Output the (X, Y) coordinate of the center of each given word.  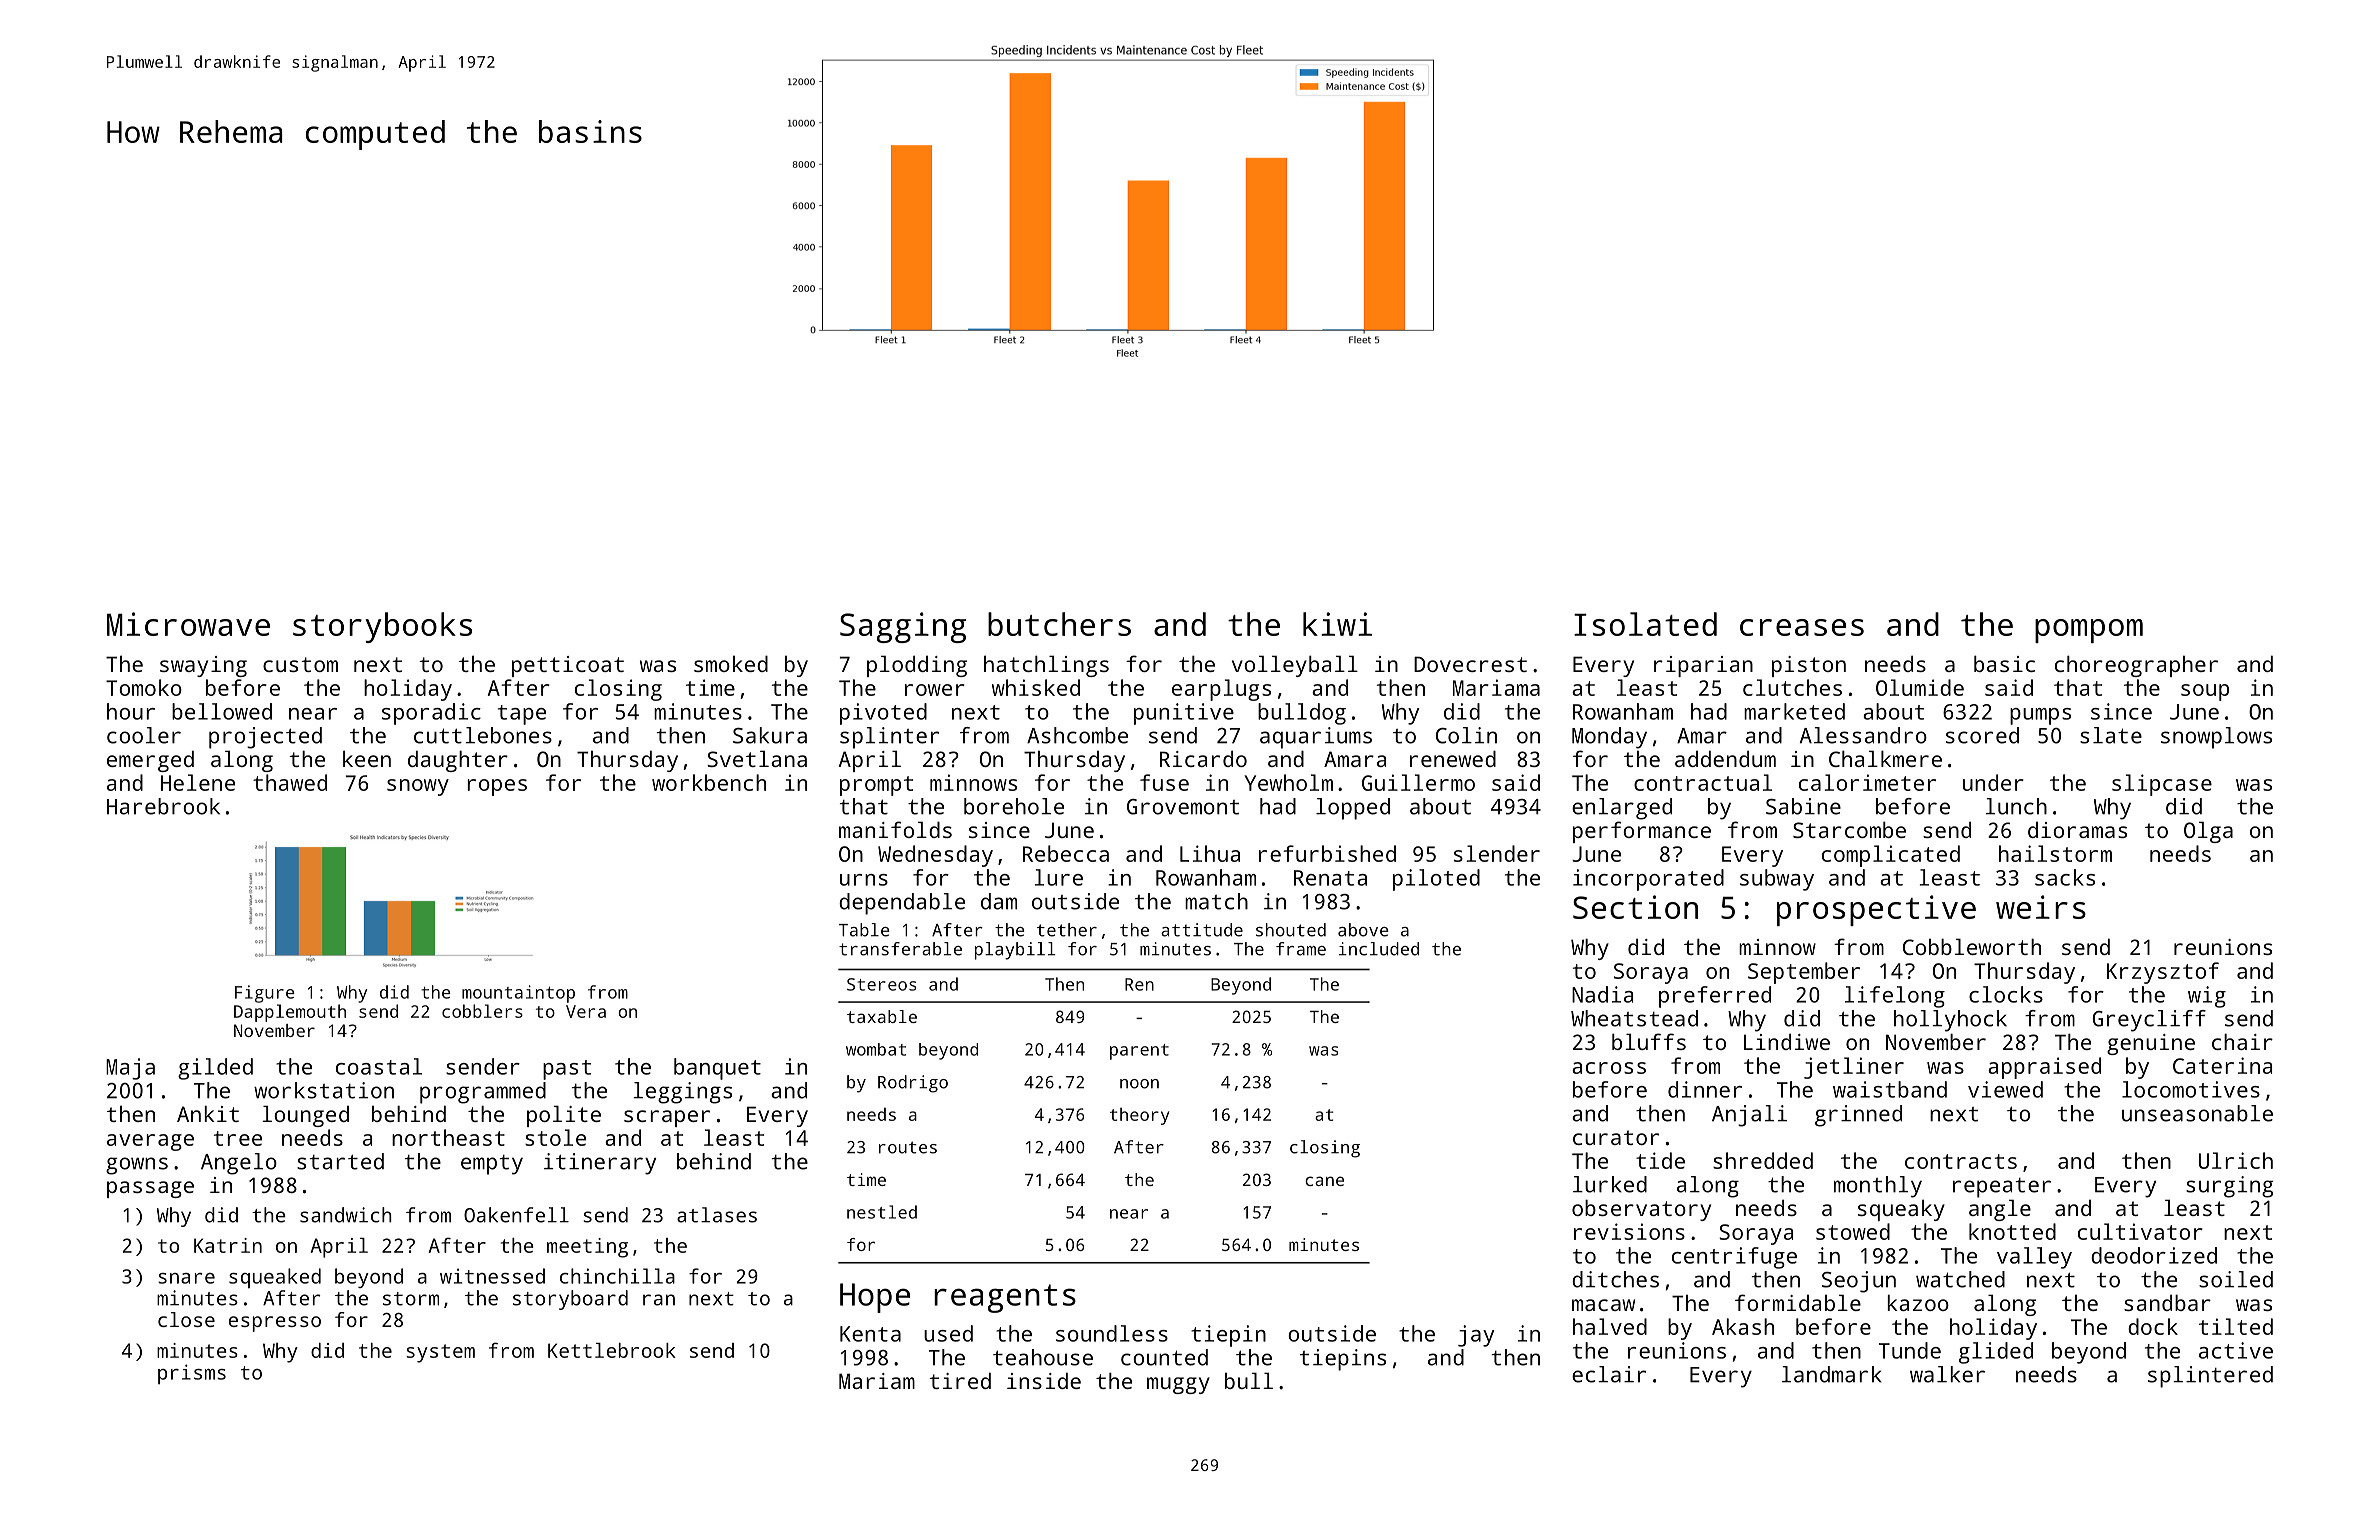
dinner (1705, 1089)
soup (2205, 692)
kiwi (1337, 624)
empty (492, 1165)
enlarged (1622, 809)
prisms (192, 1374)
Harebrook (163, 806)
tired (960, 1380)
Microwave (188, 624)
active (2236, 1350)
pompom (2089, 631)
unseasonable (2197, 1113)
